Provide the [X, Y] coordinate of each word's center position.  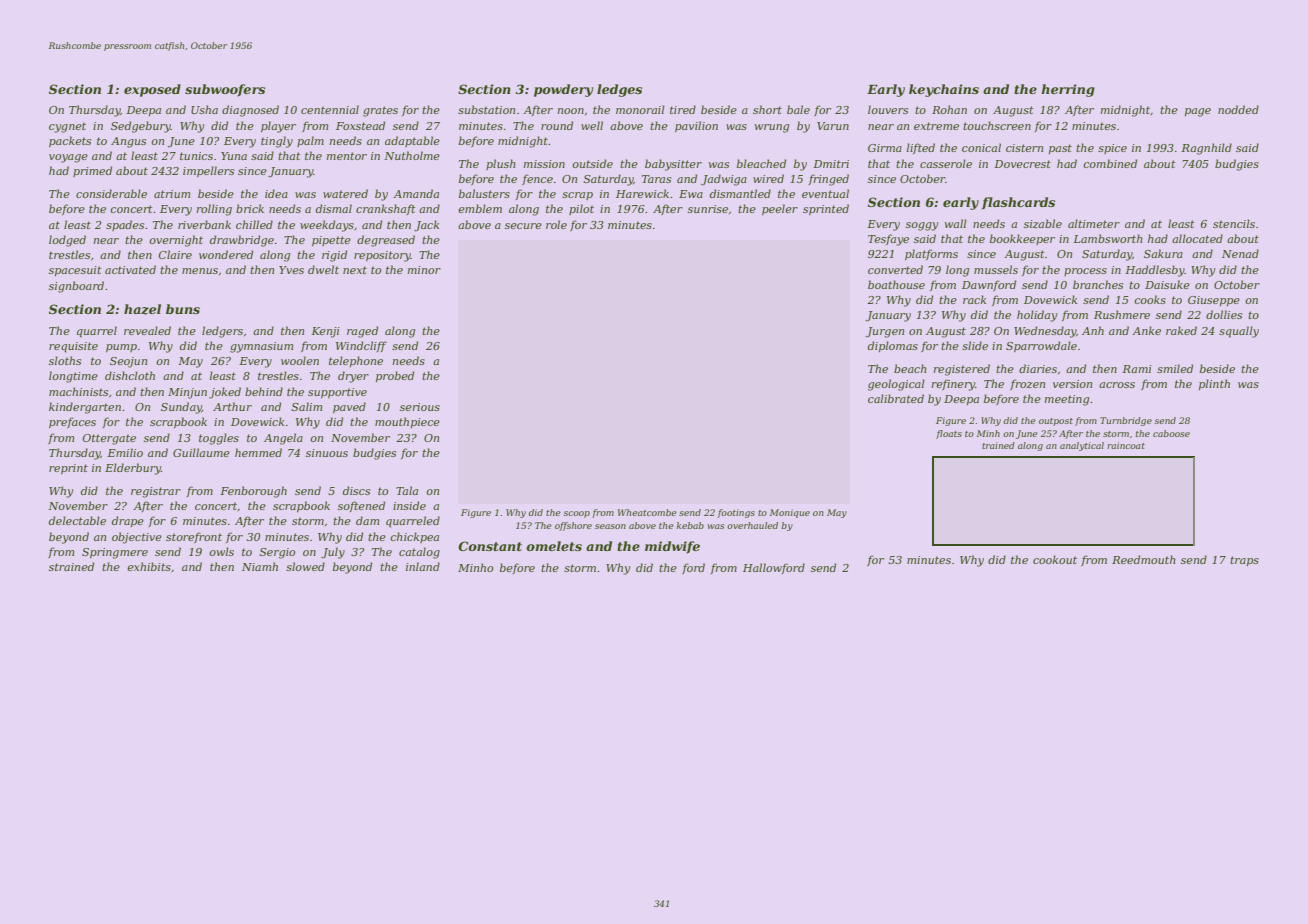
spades [125, 225]
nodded [1238, 109]
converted [895, 269]
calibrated [896, 398]
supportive [337, 393]
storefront [194, 537]
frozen [1027, 384]
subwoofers [225, 90]
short [767, 109]
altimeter [1094, 223]
